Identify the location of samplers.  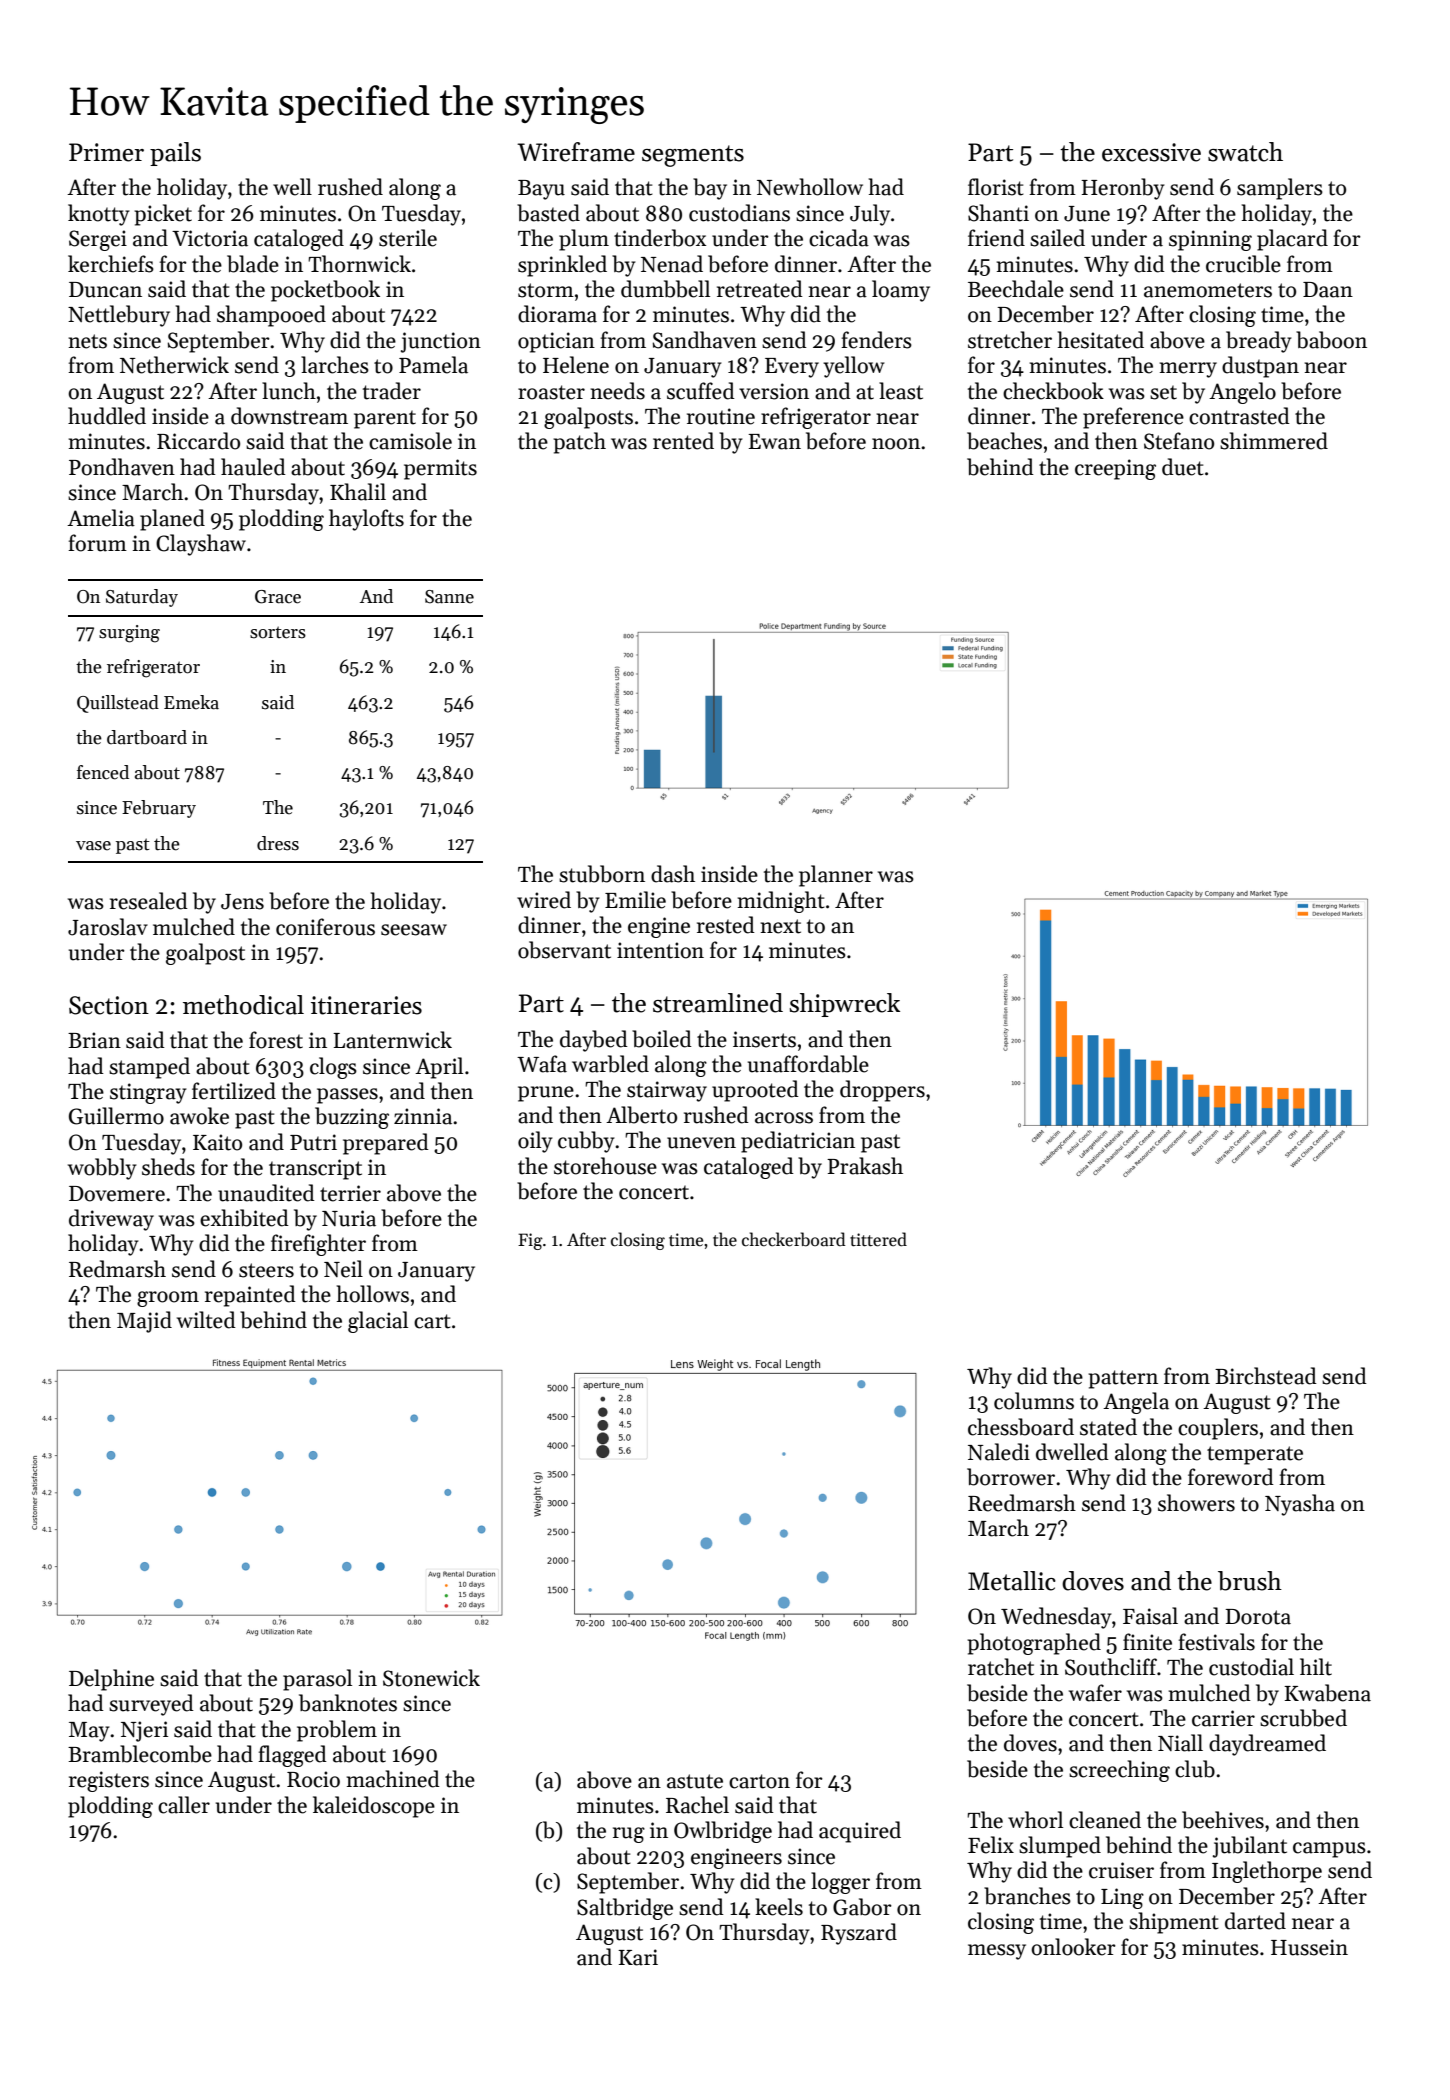
(1280, 189).
